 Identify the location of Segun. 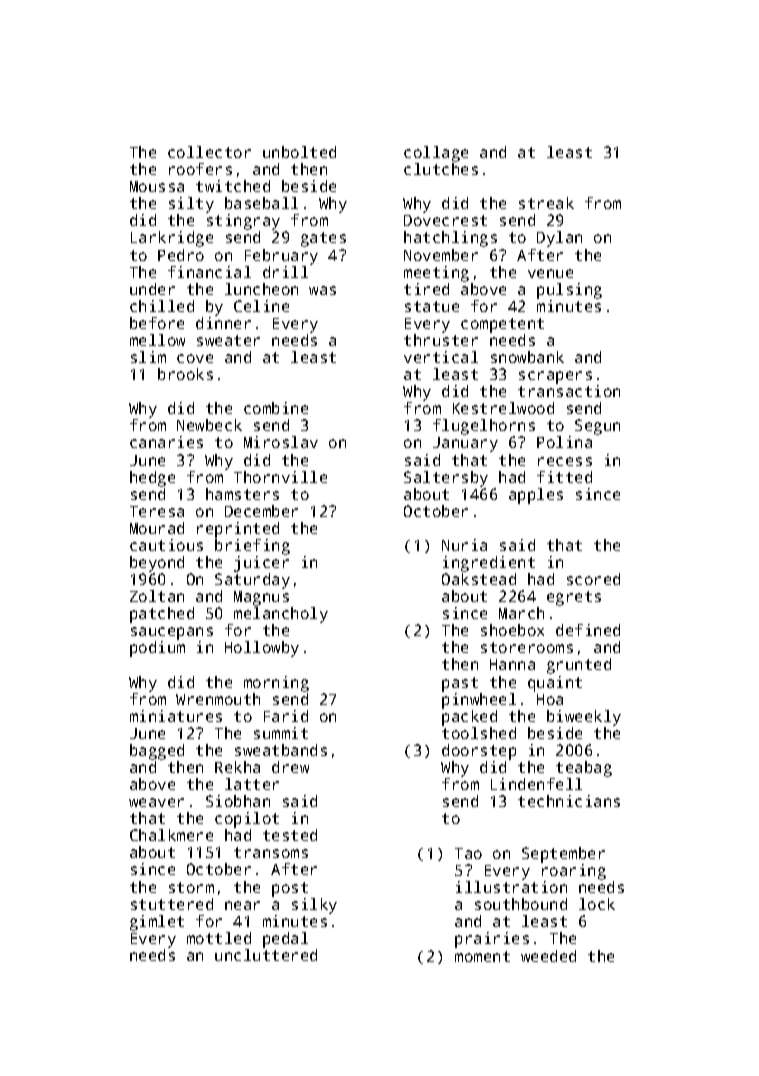
(597, 427).
